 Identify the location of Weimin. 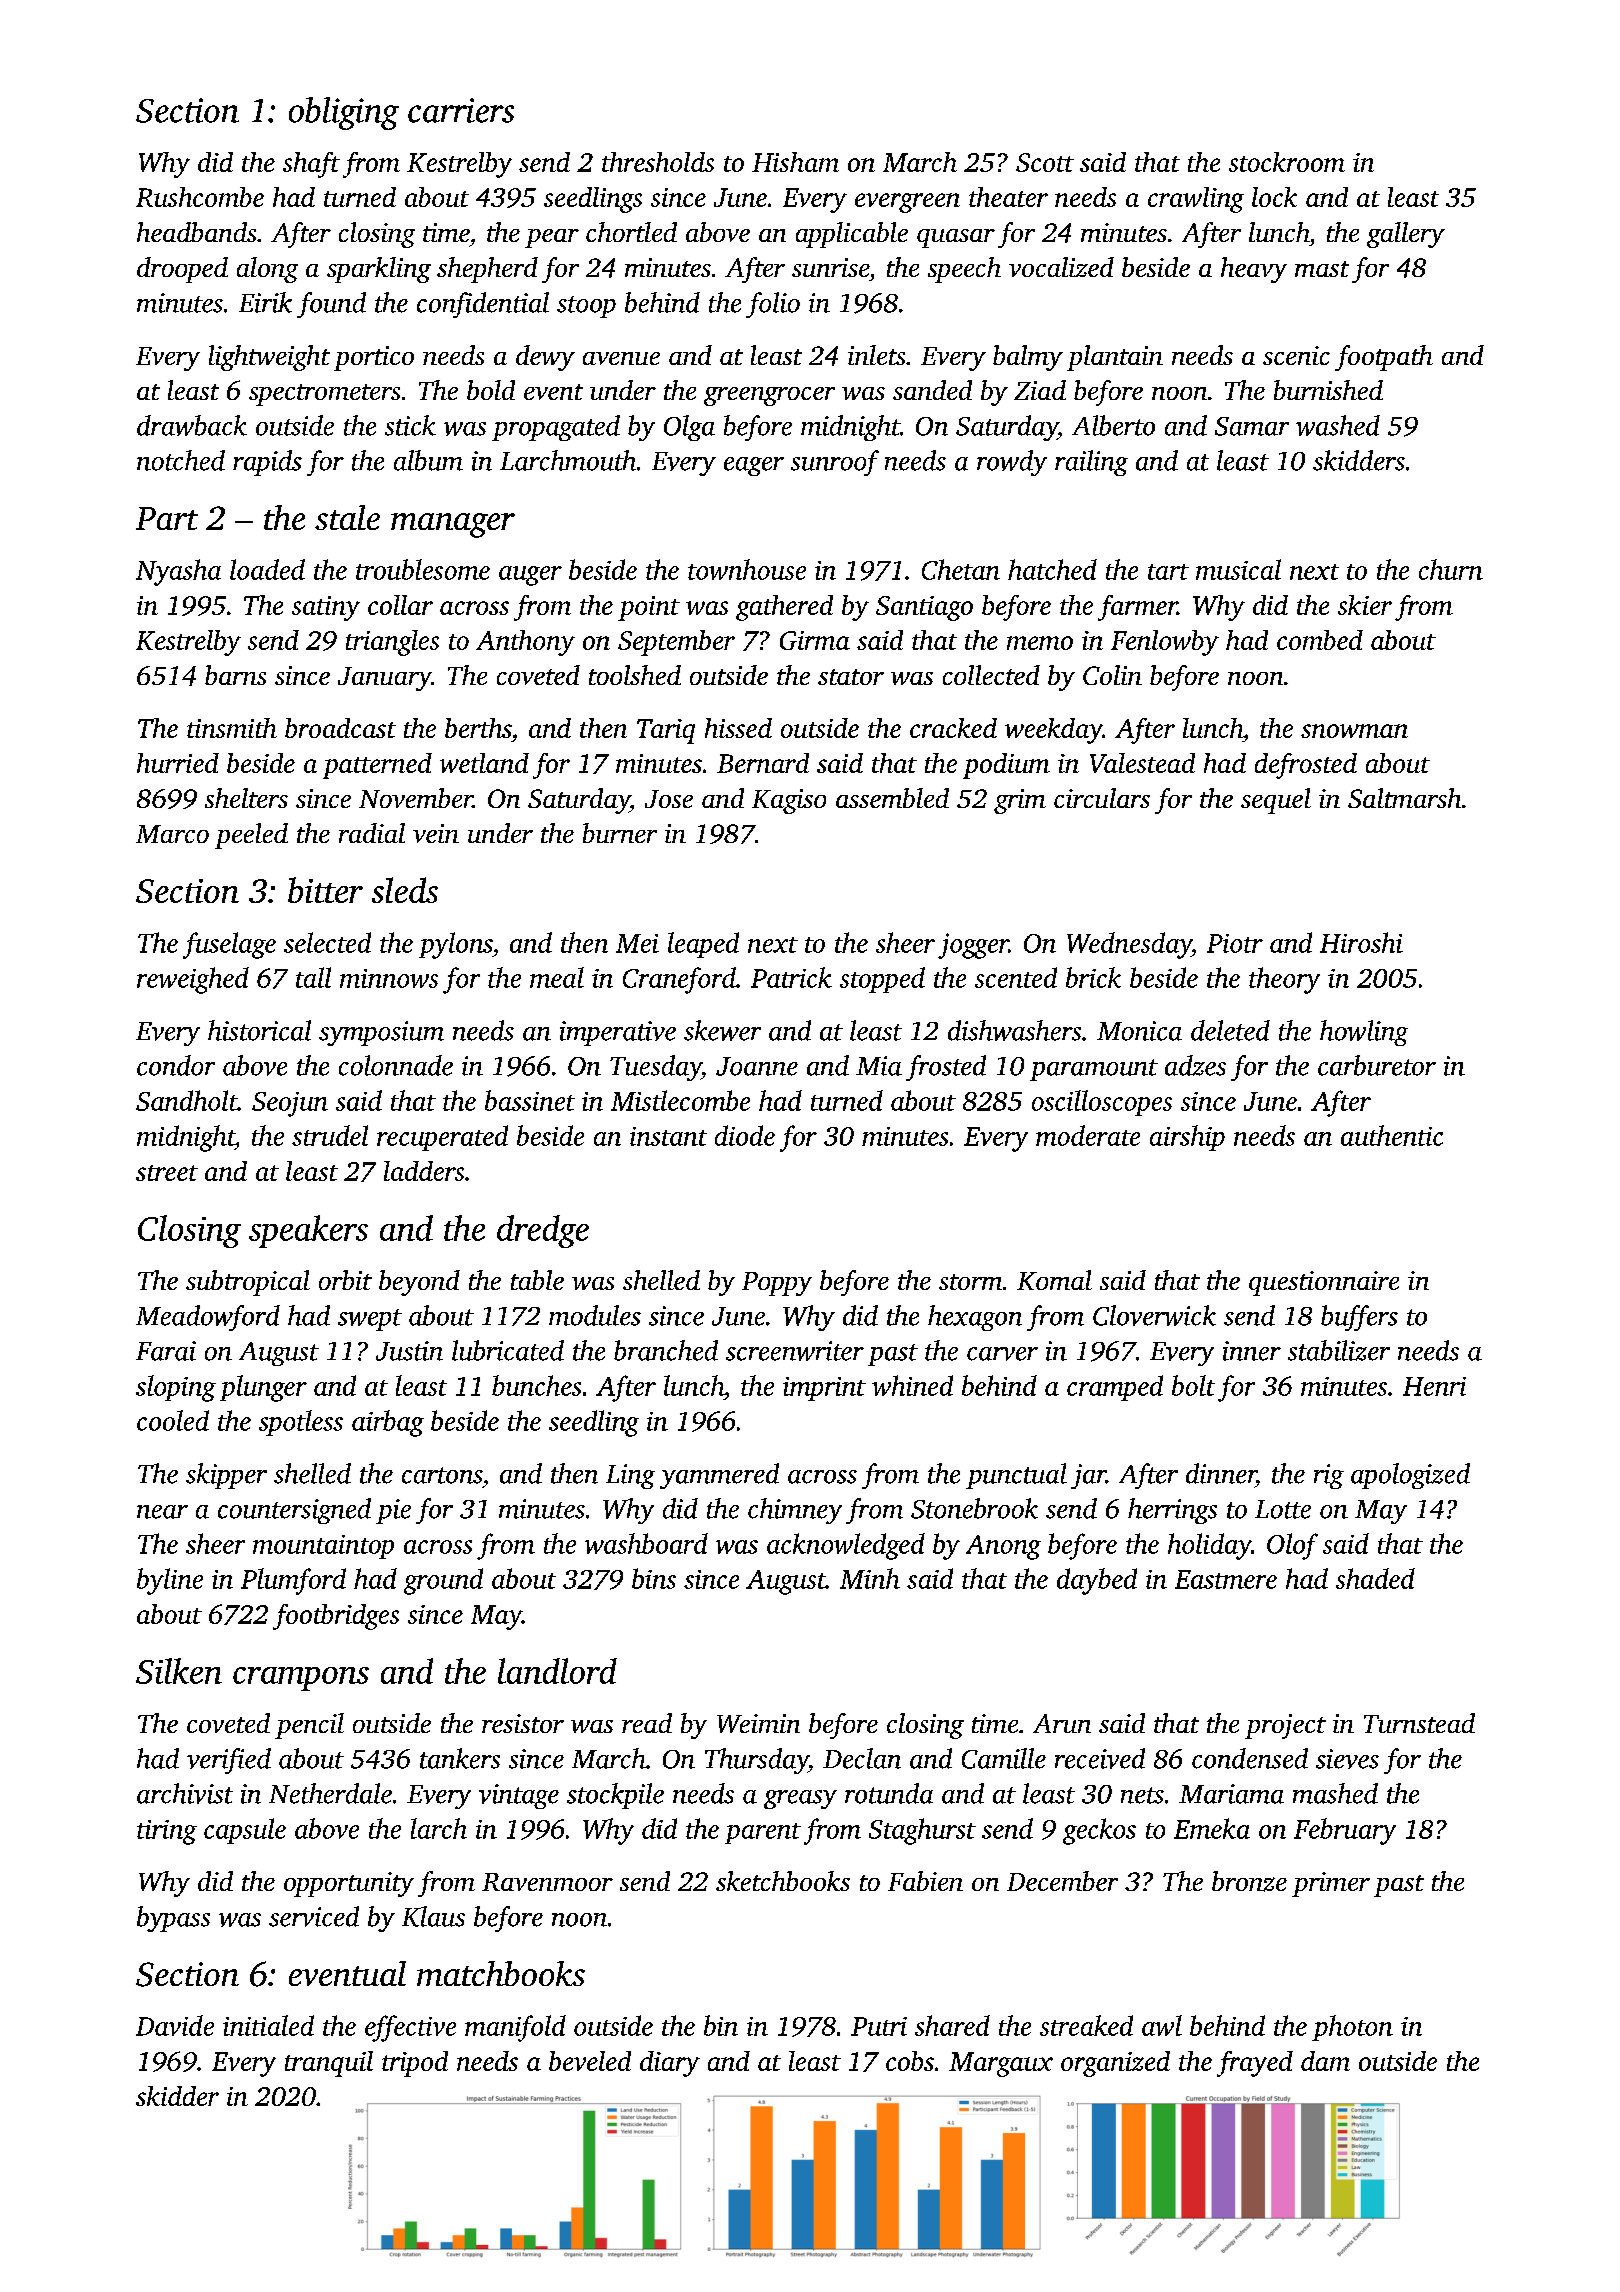
(758, 1723).
